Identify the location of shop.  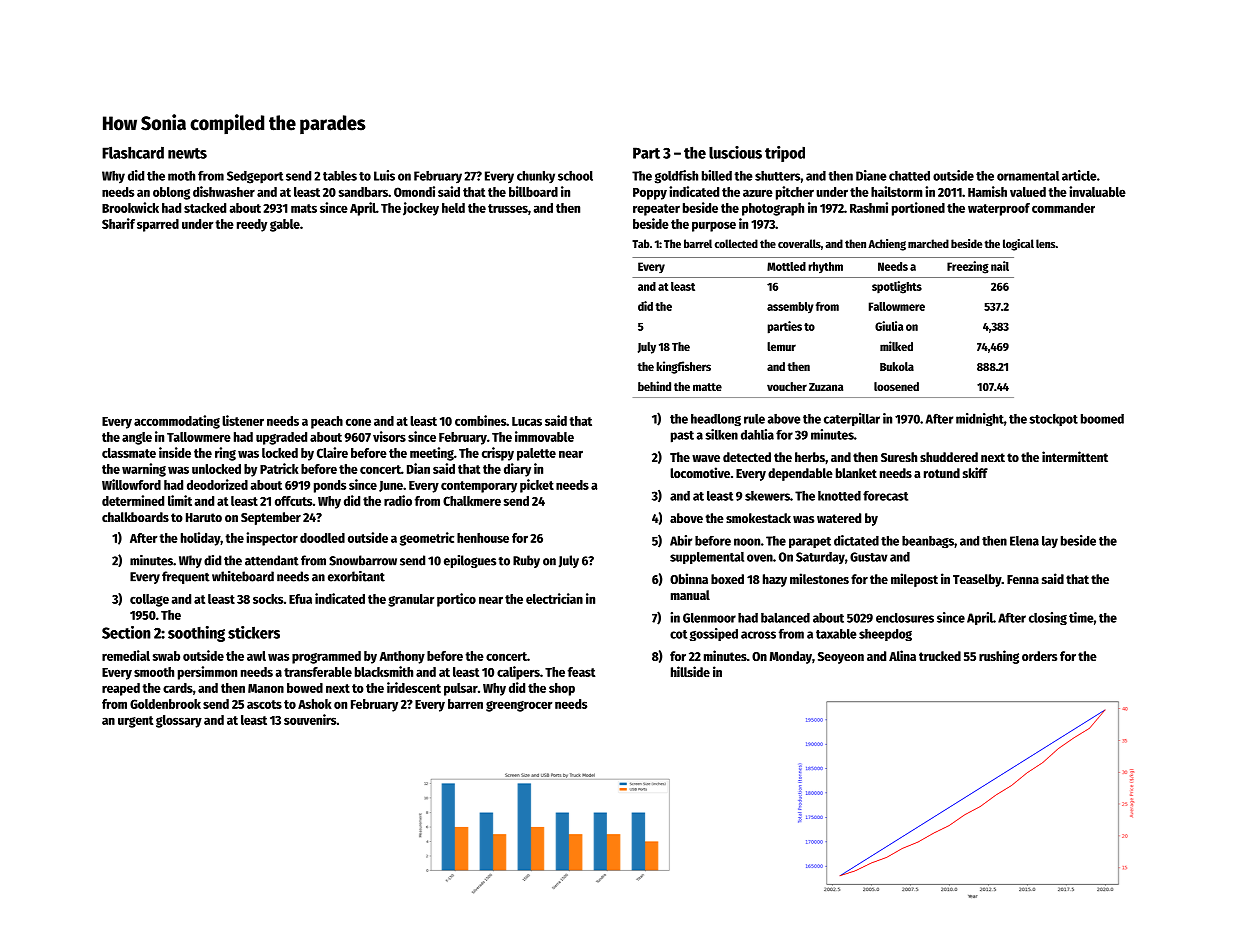
(562, 689).
